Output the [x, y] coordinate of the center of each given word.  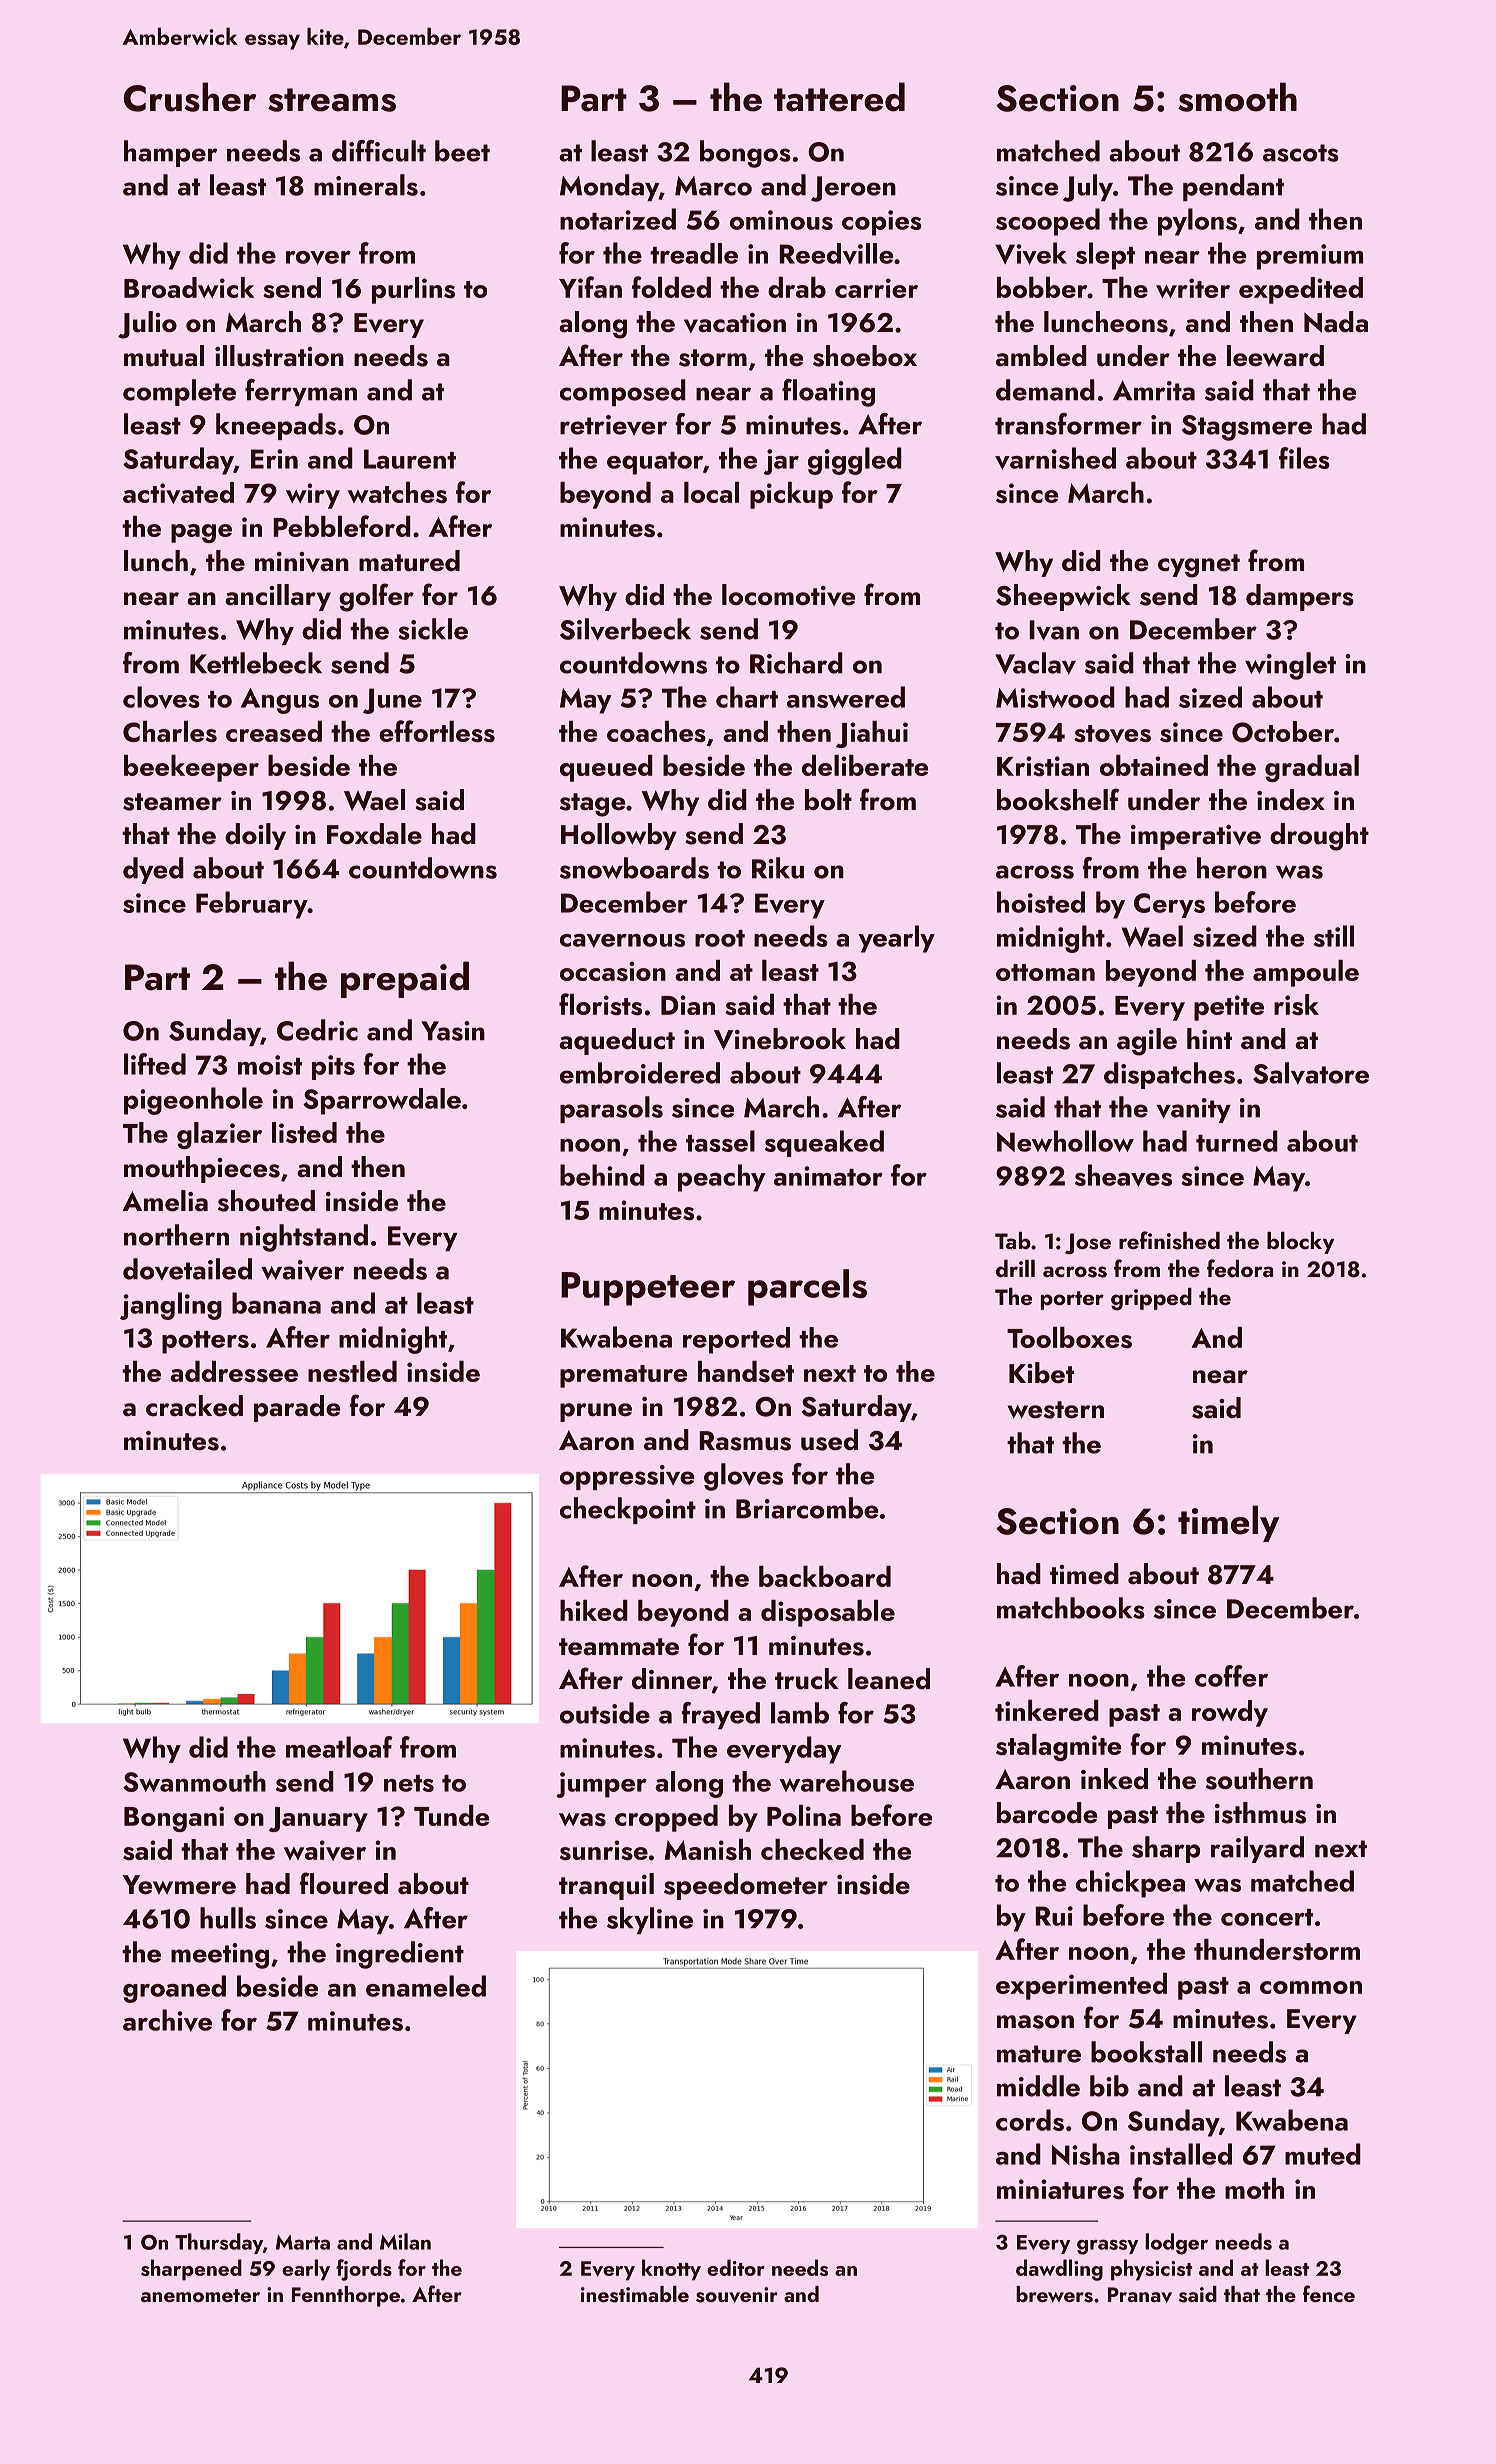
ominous [781, 220]
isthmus [1260, 1813]
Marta [303, 2242]
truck [806, 1679]
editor [736, 2267]
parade [297, 1408]
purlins [413, 290]
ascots [1301, 153]
